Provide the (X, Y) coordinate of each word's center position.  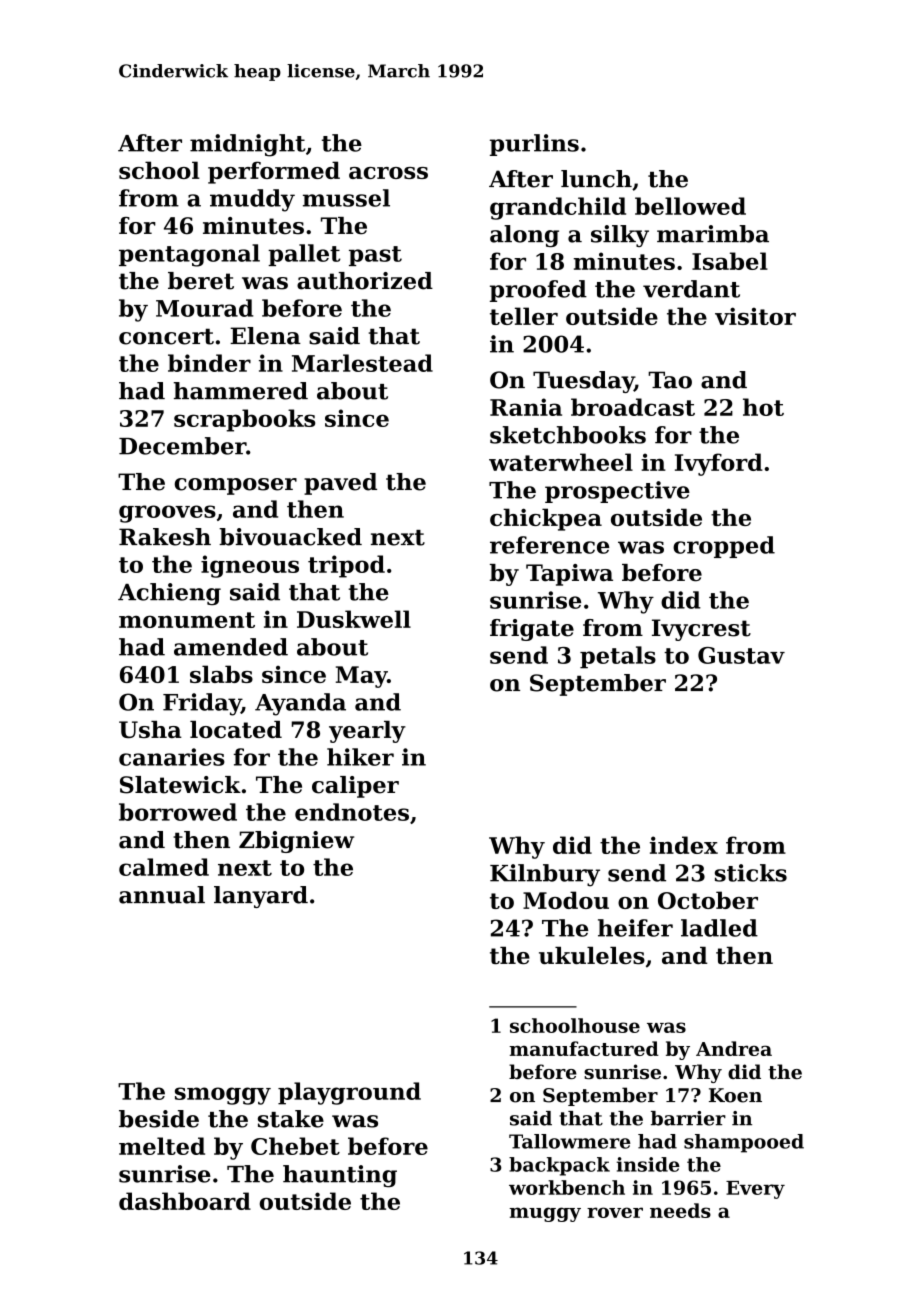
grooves (167, 514)
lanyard (261, 897)
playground (349, 1093)
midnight (248, 145)
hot (763, 407)
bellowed (690, 206)
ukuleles (592, 955)
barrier (688, 1118)
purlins (534, 145)
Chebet (295, 1146)
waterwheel (561, 462)
